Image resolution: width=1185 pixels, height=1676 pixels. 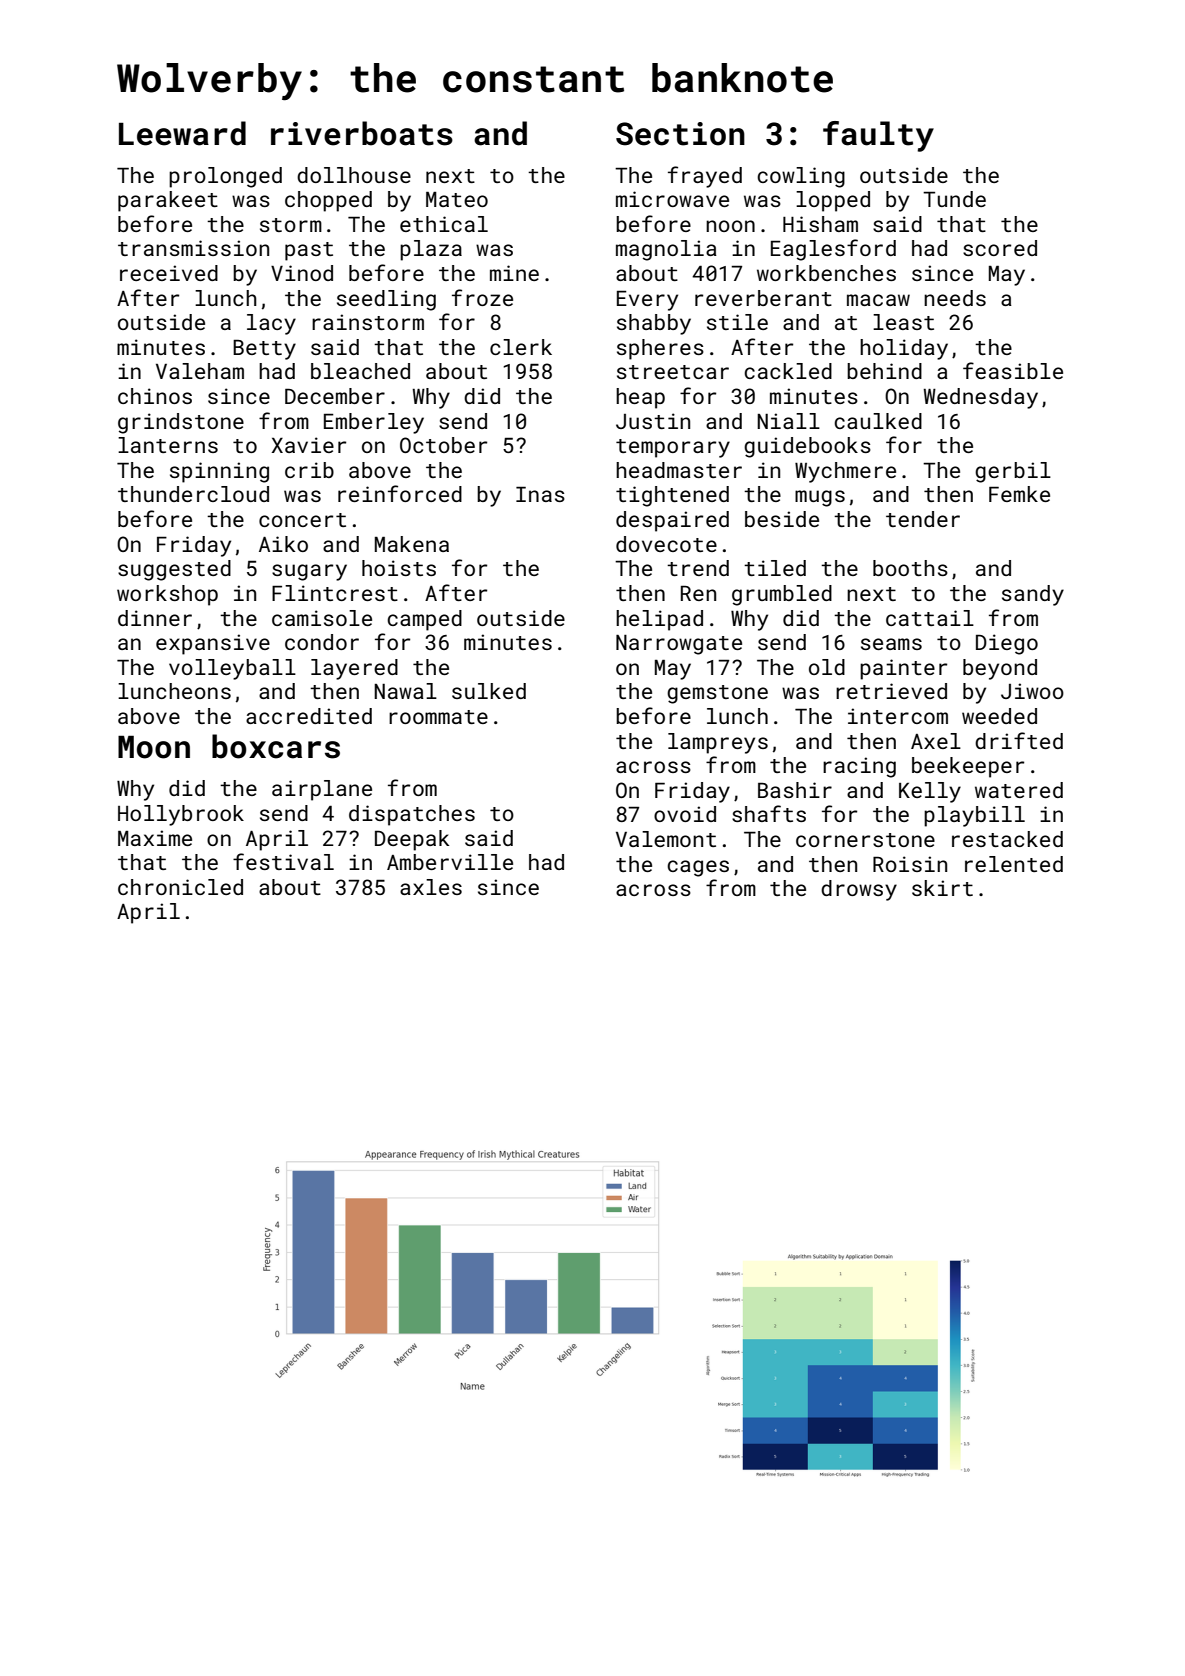 What do you see at coordinates (878, 136) in the document?
I see `faulty` at bounding box center [878, 136].
